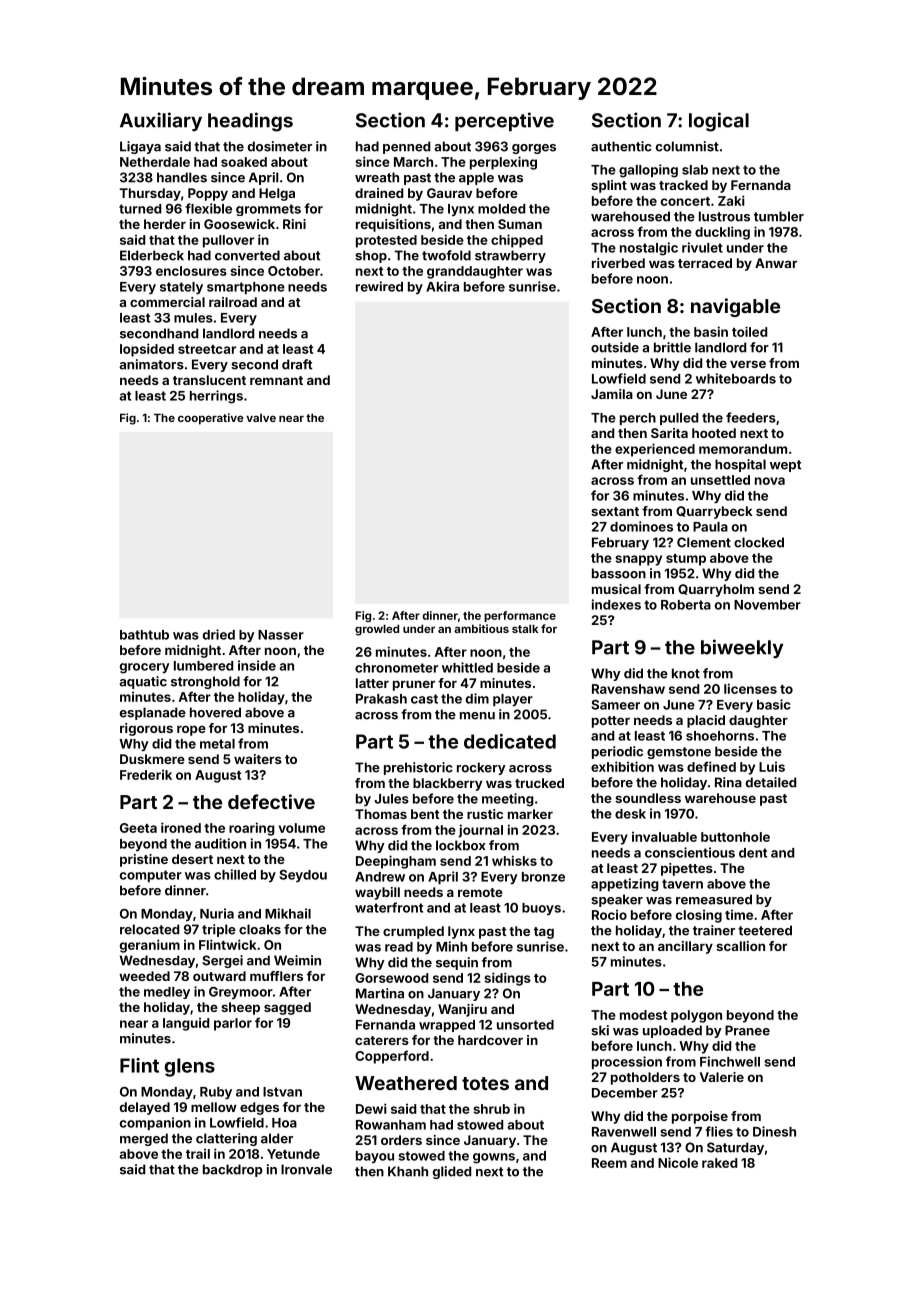 This screenshot has height=1308, width=924. I want to click on merged, so click(144, 1139).
